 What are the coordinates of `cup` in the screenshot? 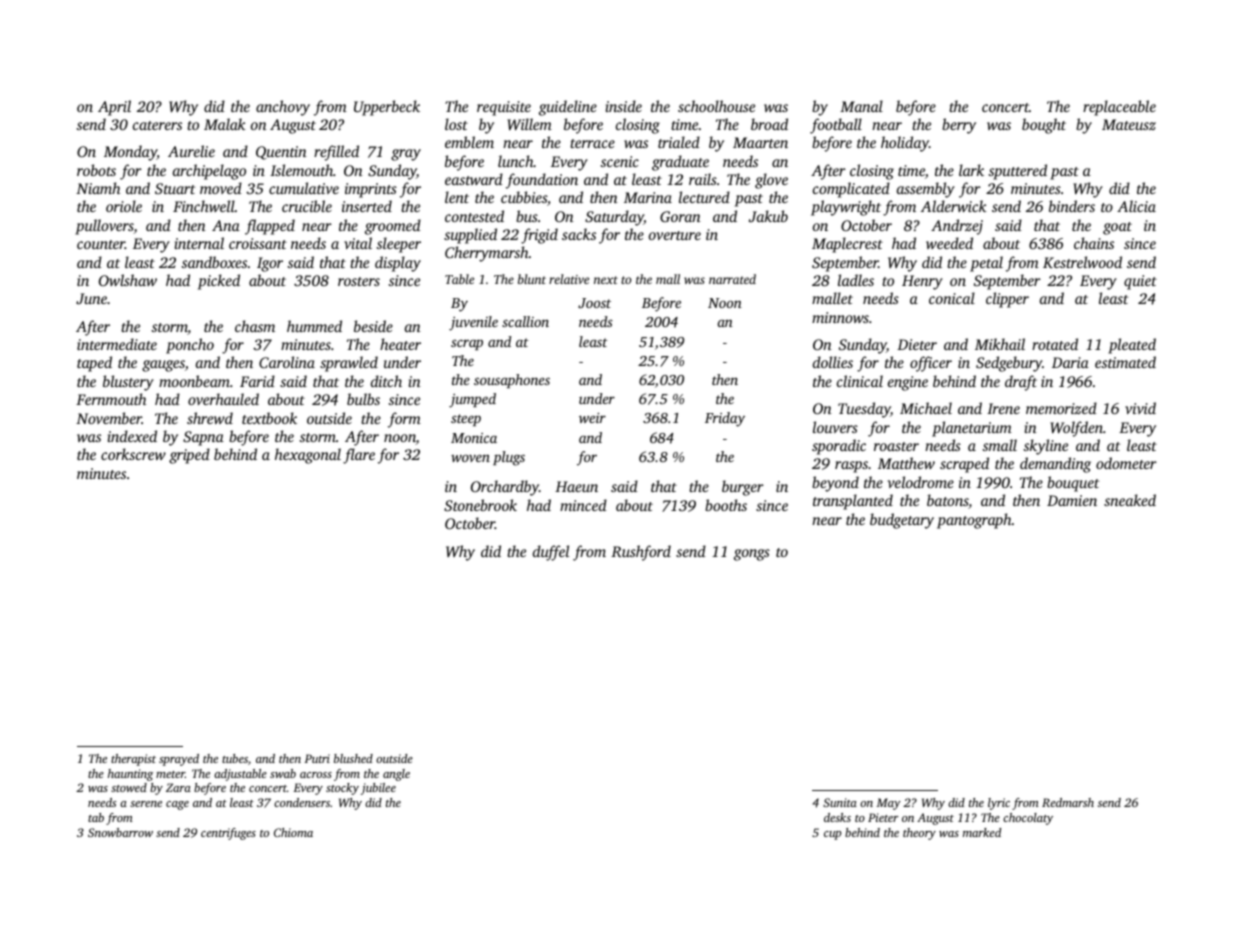 It's located at (832, 835).
